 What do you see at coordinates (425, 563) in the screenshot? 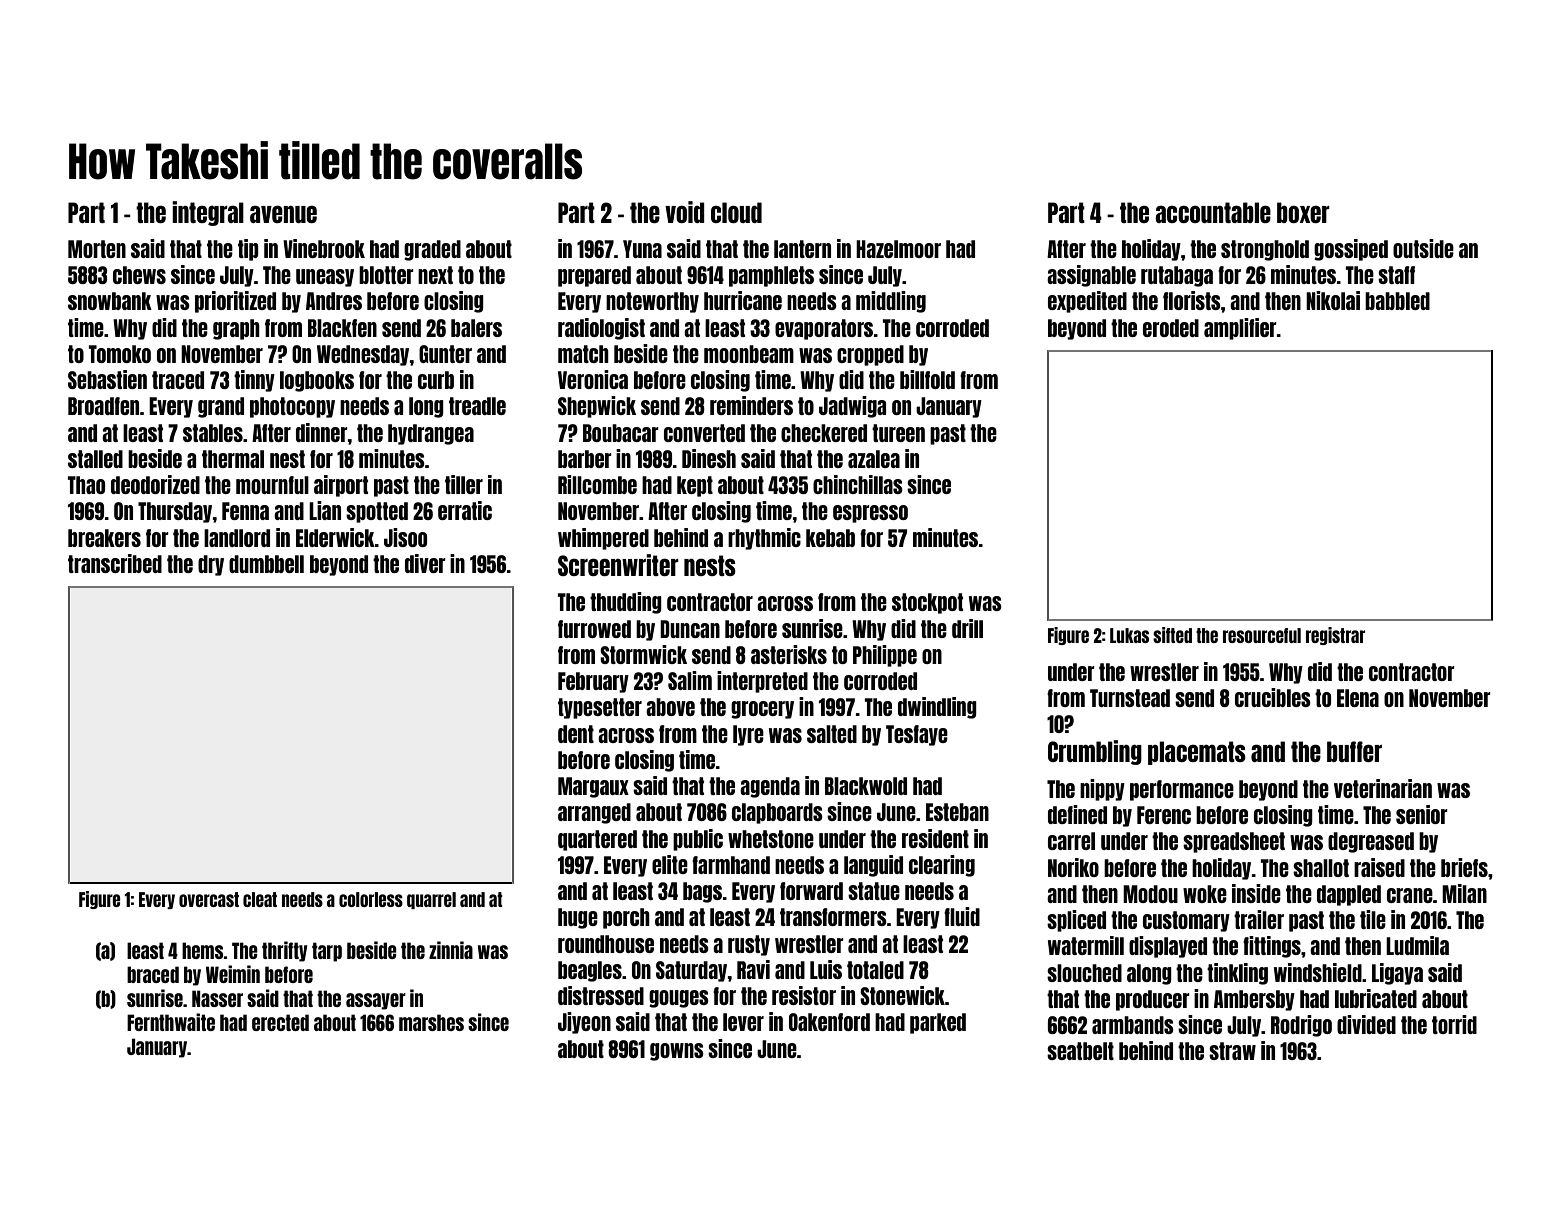
I see `diver` at bounding box center [425, 563].
